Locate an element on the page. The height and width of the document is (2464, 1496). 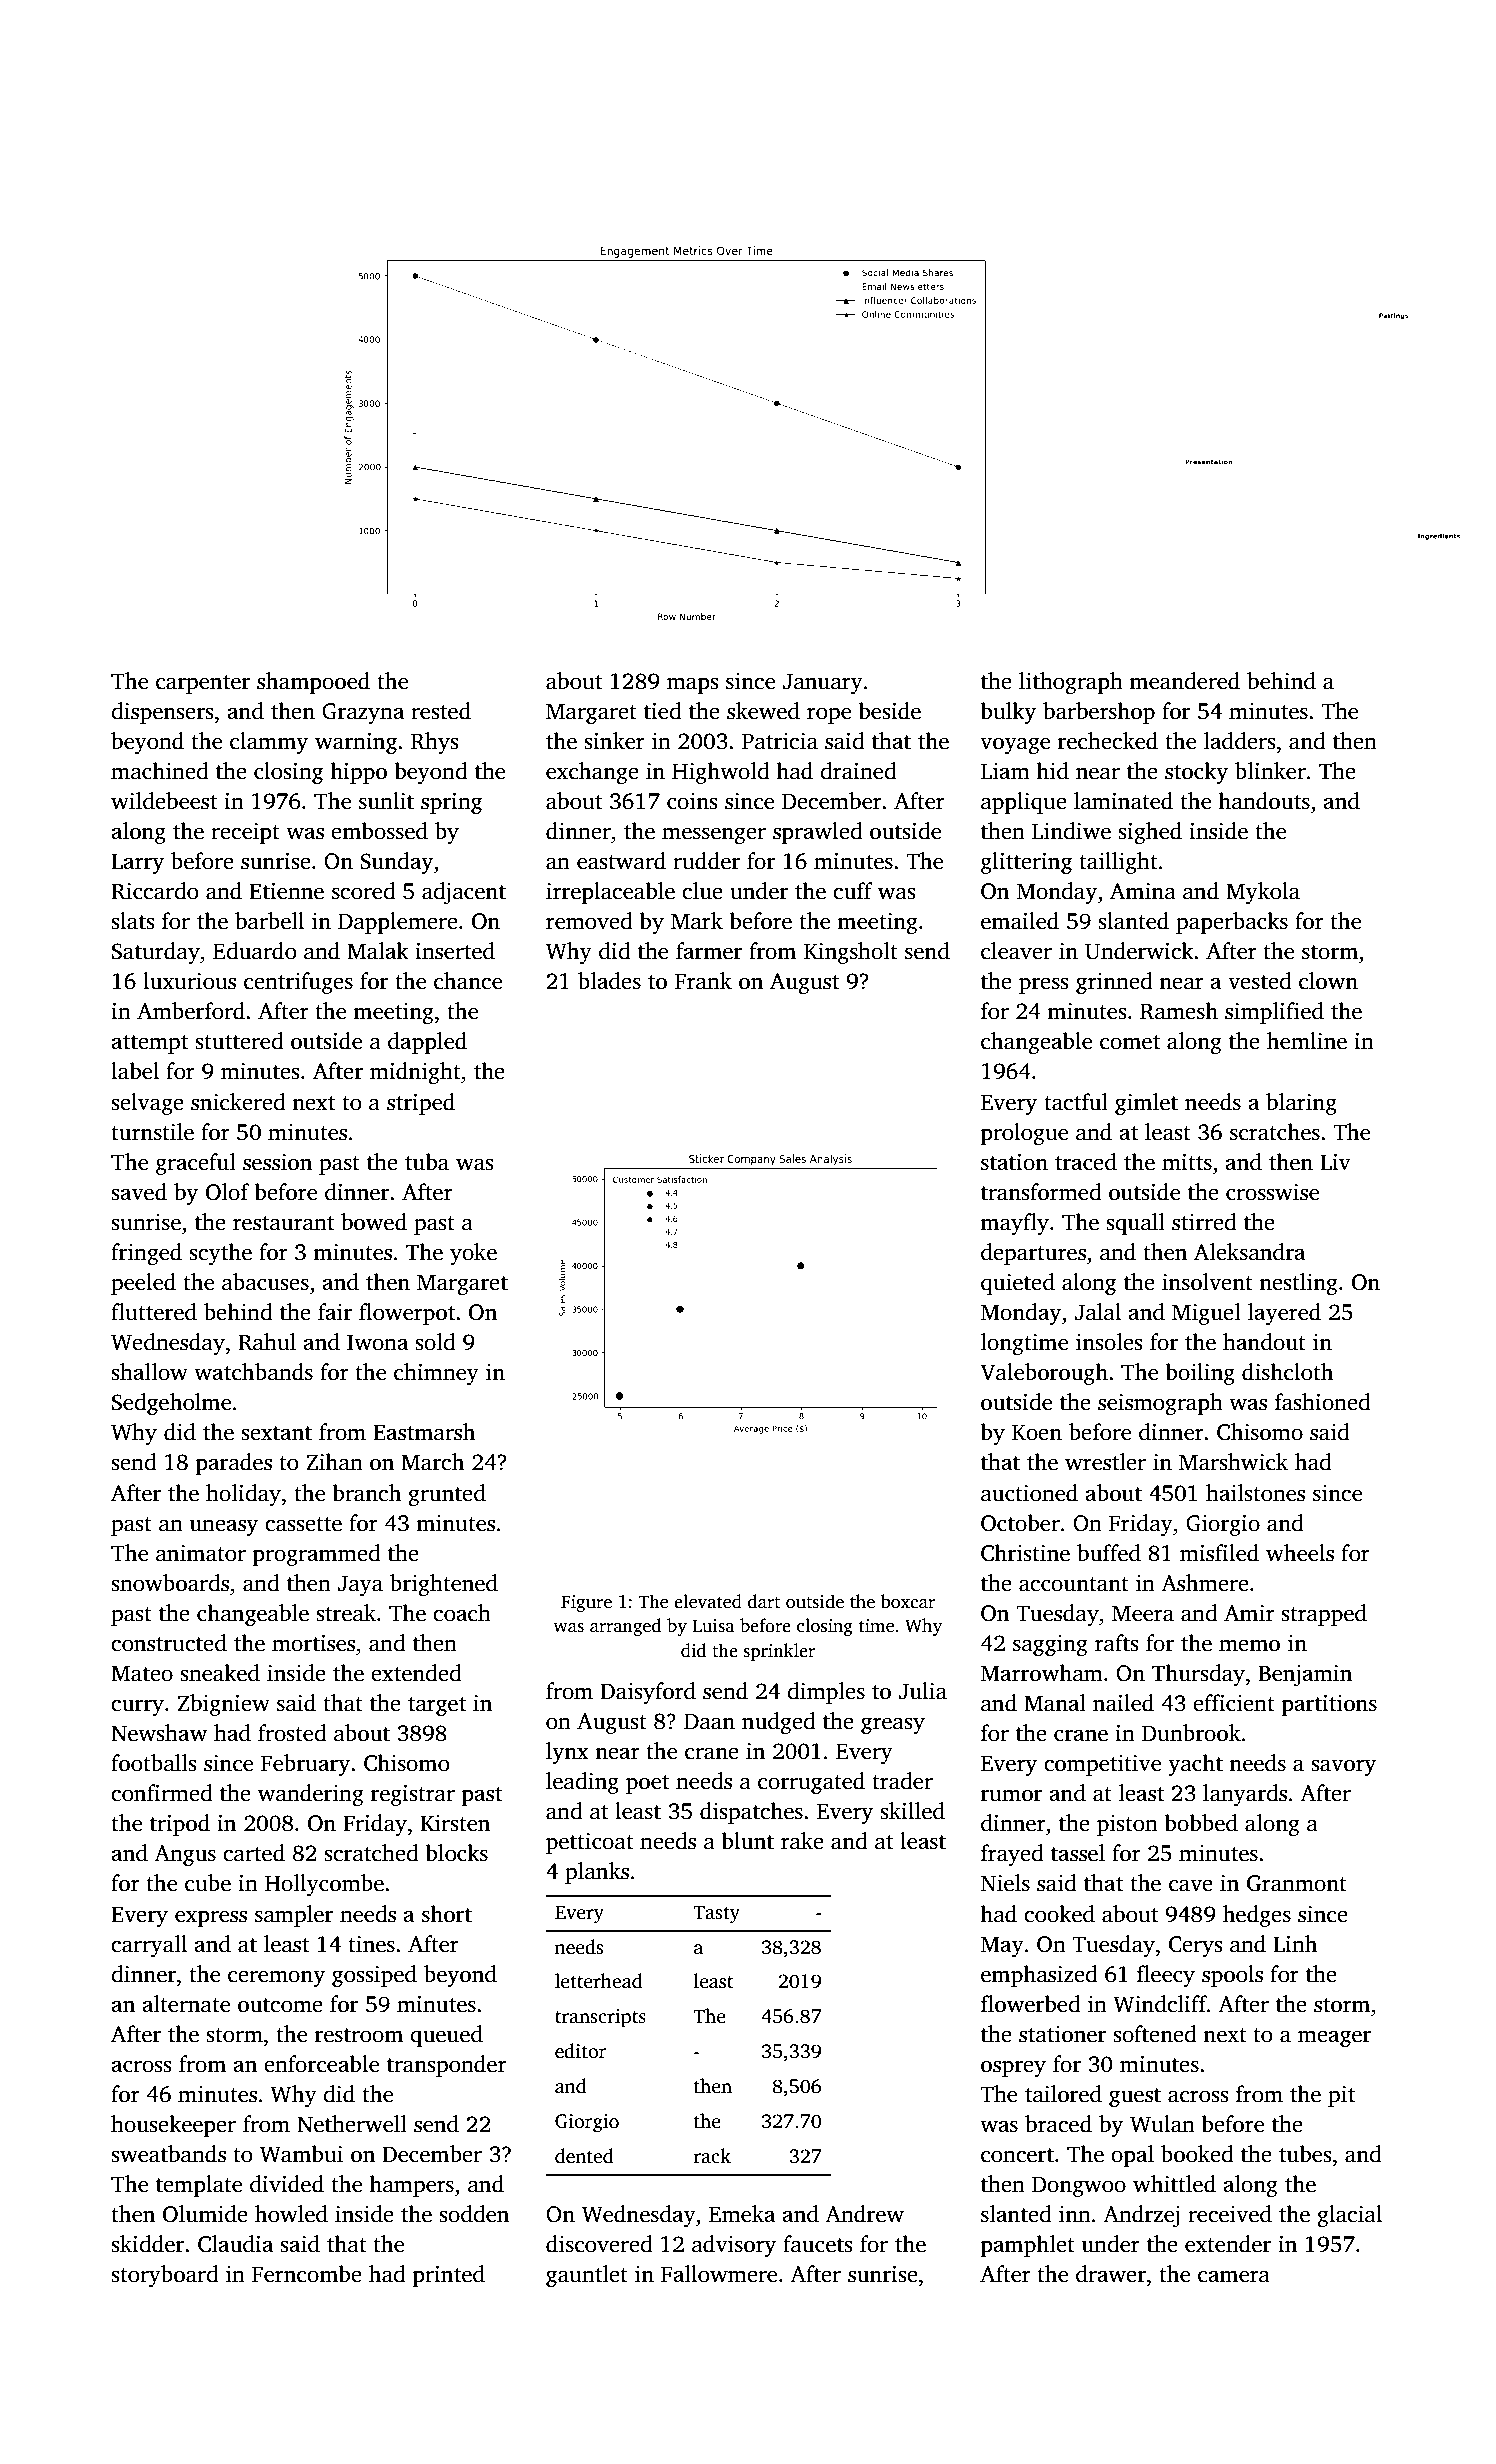
bowed is located at coordinates (374, 1222).
